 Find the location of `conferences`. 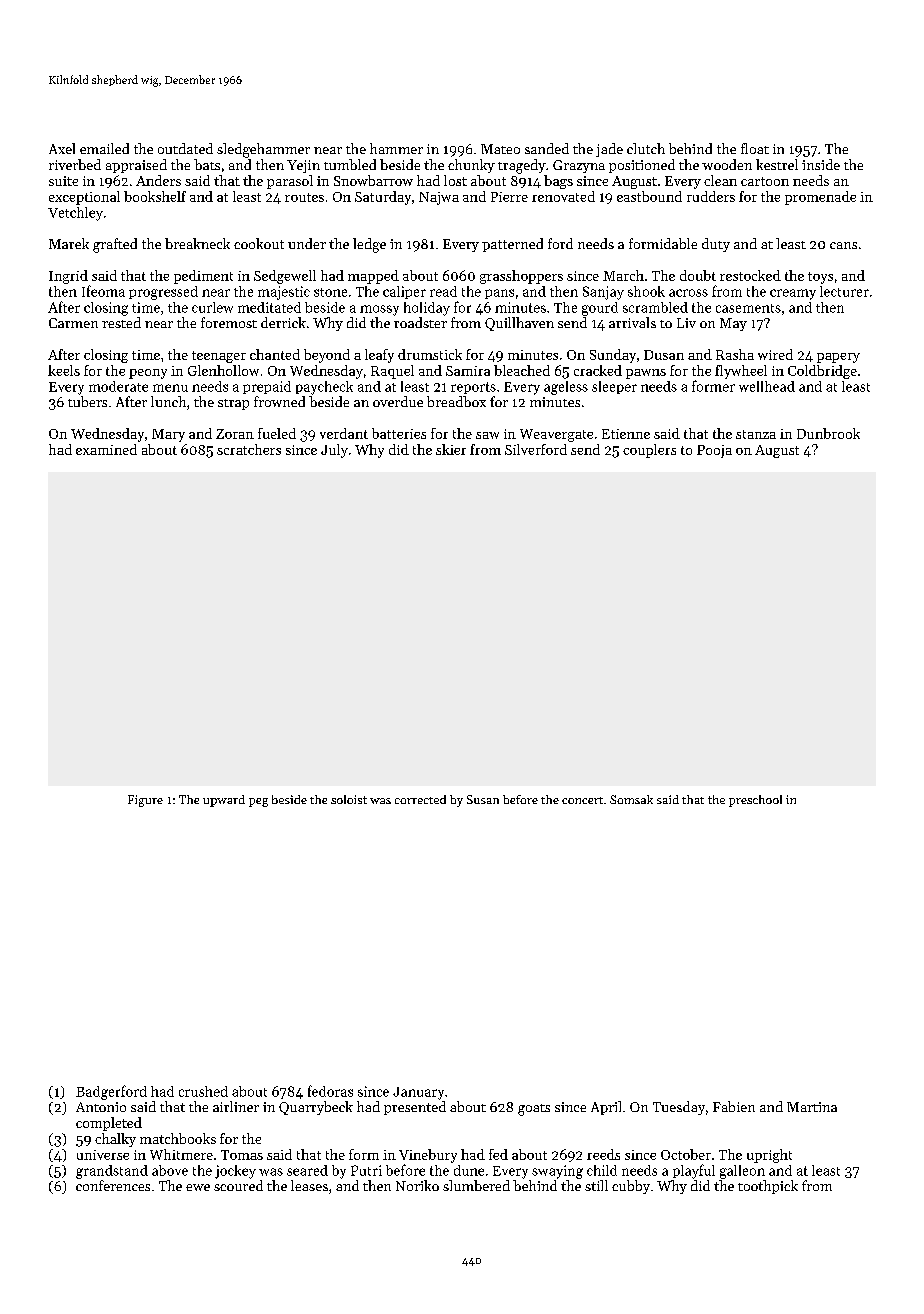

conferences is located at coordinates (113, 1185).
